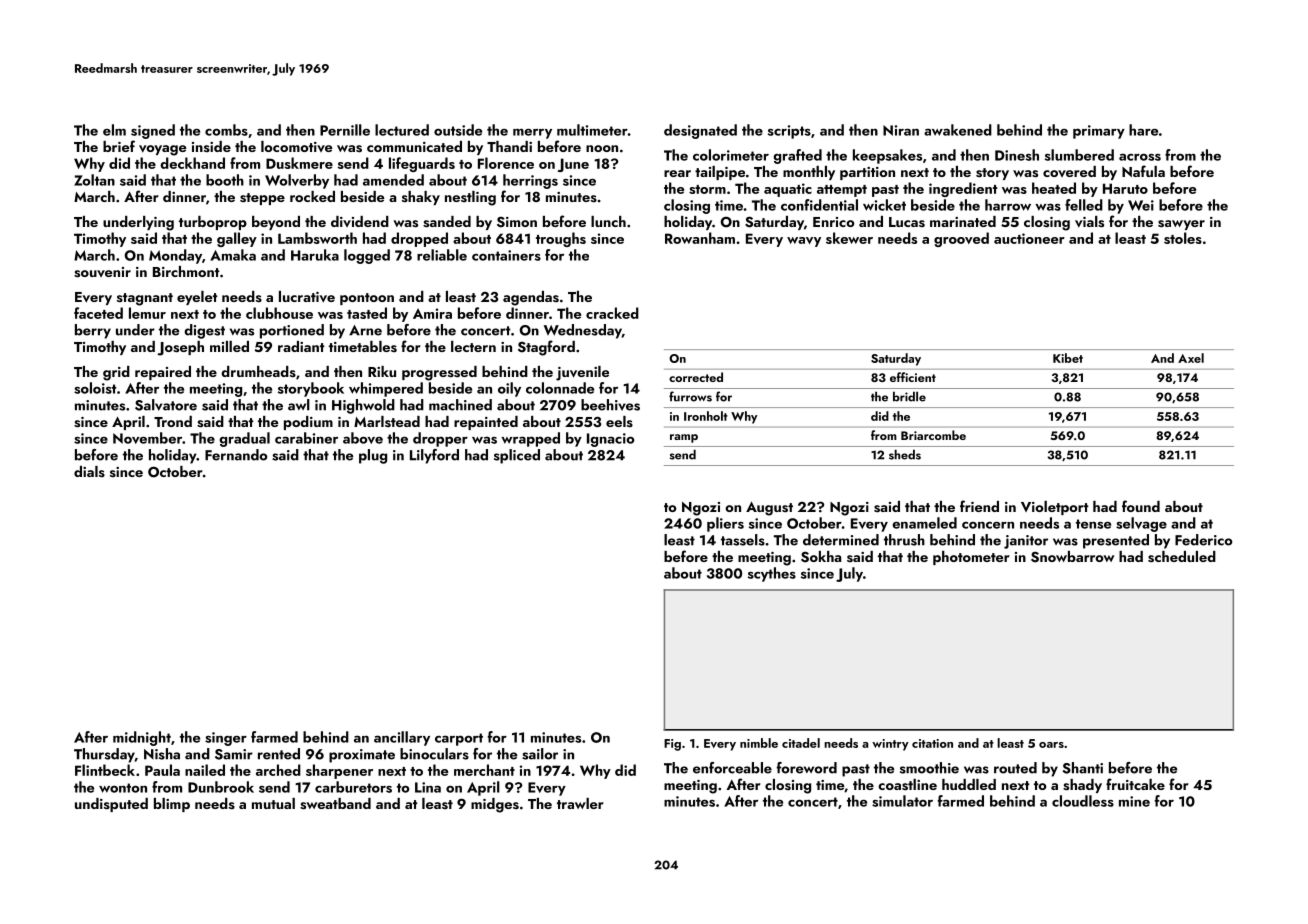 This screenshot has width=1308, height=924. I want to click on Fig, so click(672, 745).
